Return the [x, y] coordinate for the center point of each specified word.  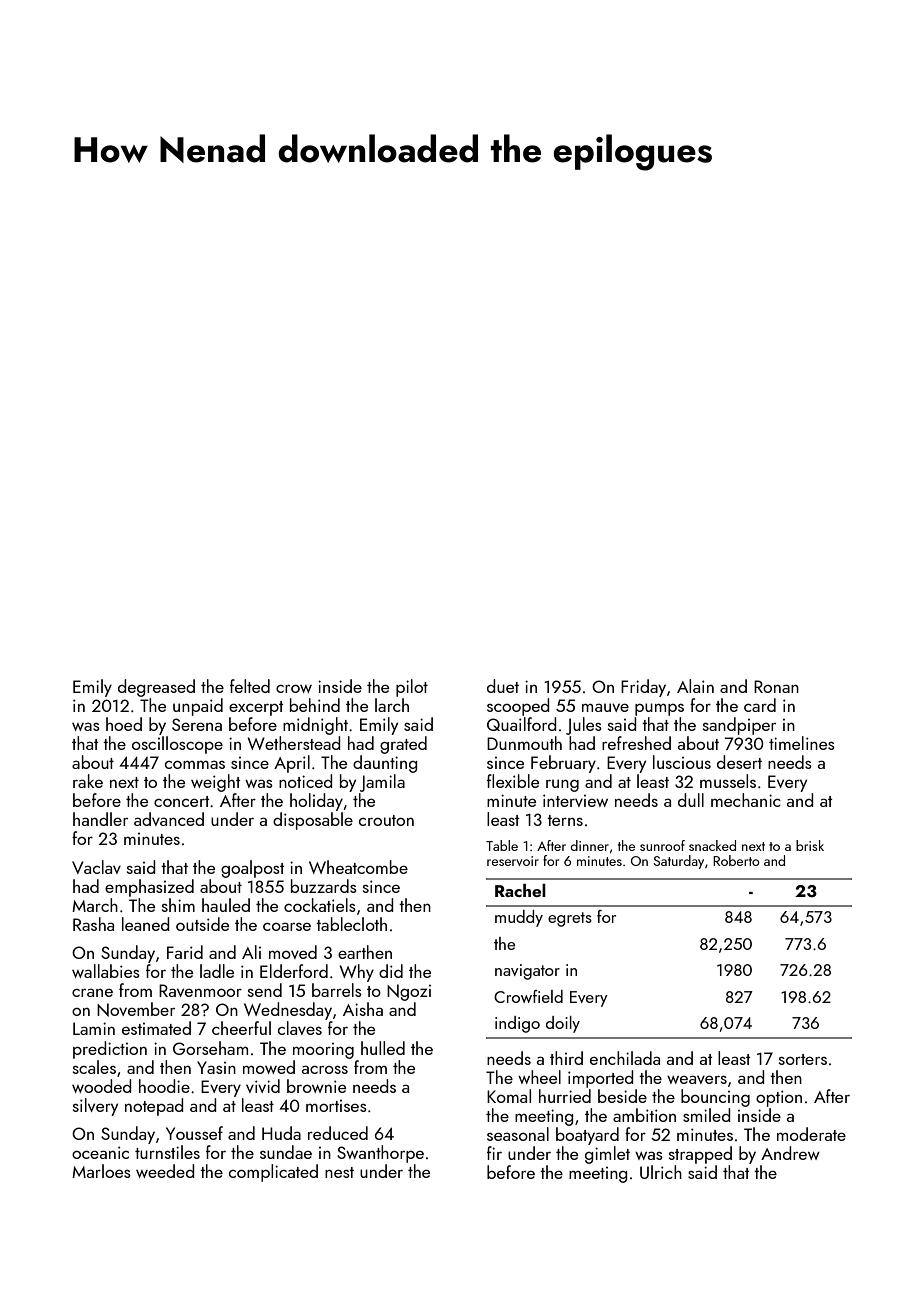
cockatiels [320, 905]
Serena [197, 724]
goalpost [252, 869]
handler [100, 819]
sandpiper [739, 726]
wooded [101, 1086]
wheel [539, 1077]
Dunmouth [524, 743]
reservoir [513, 861]
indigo [517, 1024]
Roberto [736, 860]
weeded [165, 1171]
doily [563, 1024]
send [265, 990]
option [779, 1098]
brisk [810, 845]
